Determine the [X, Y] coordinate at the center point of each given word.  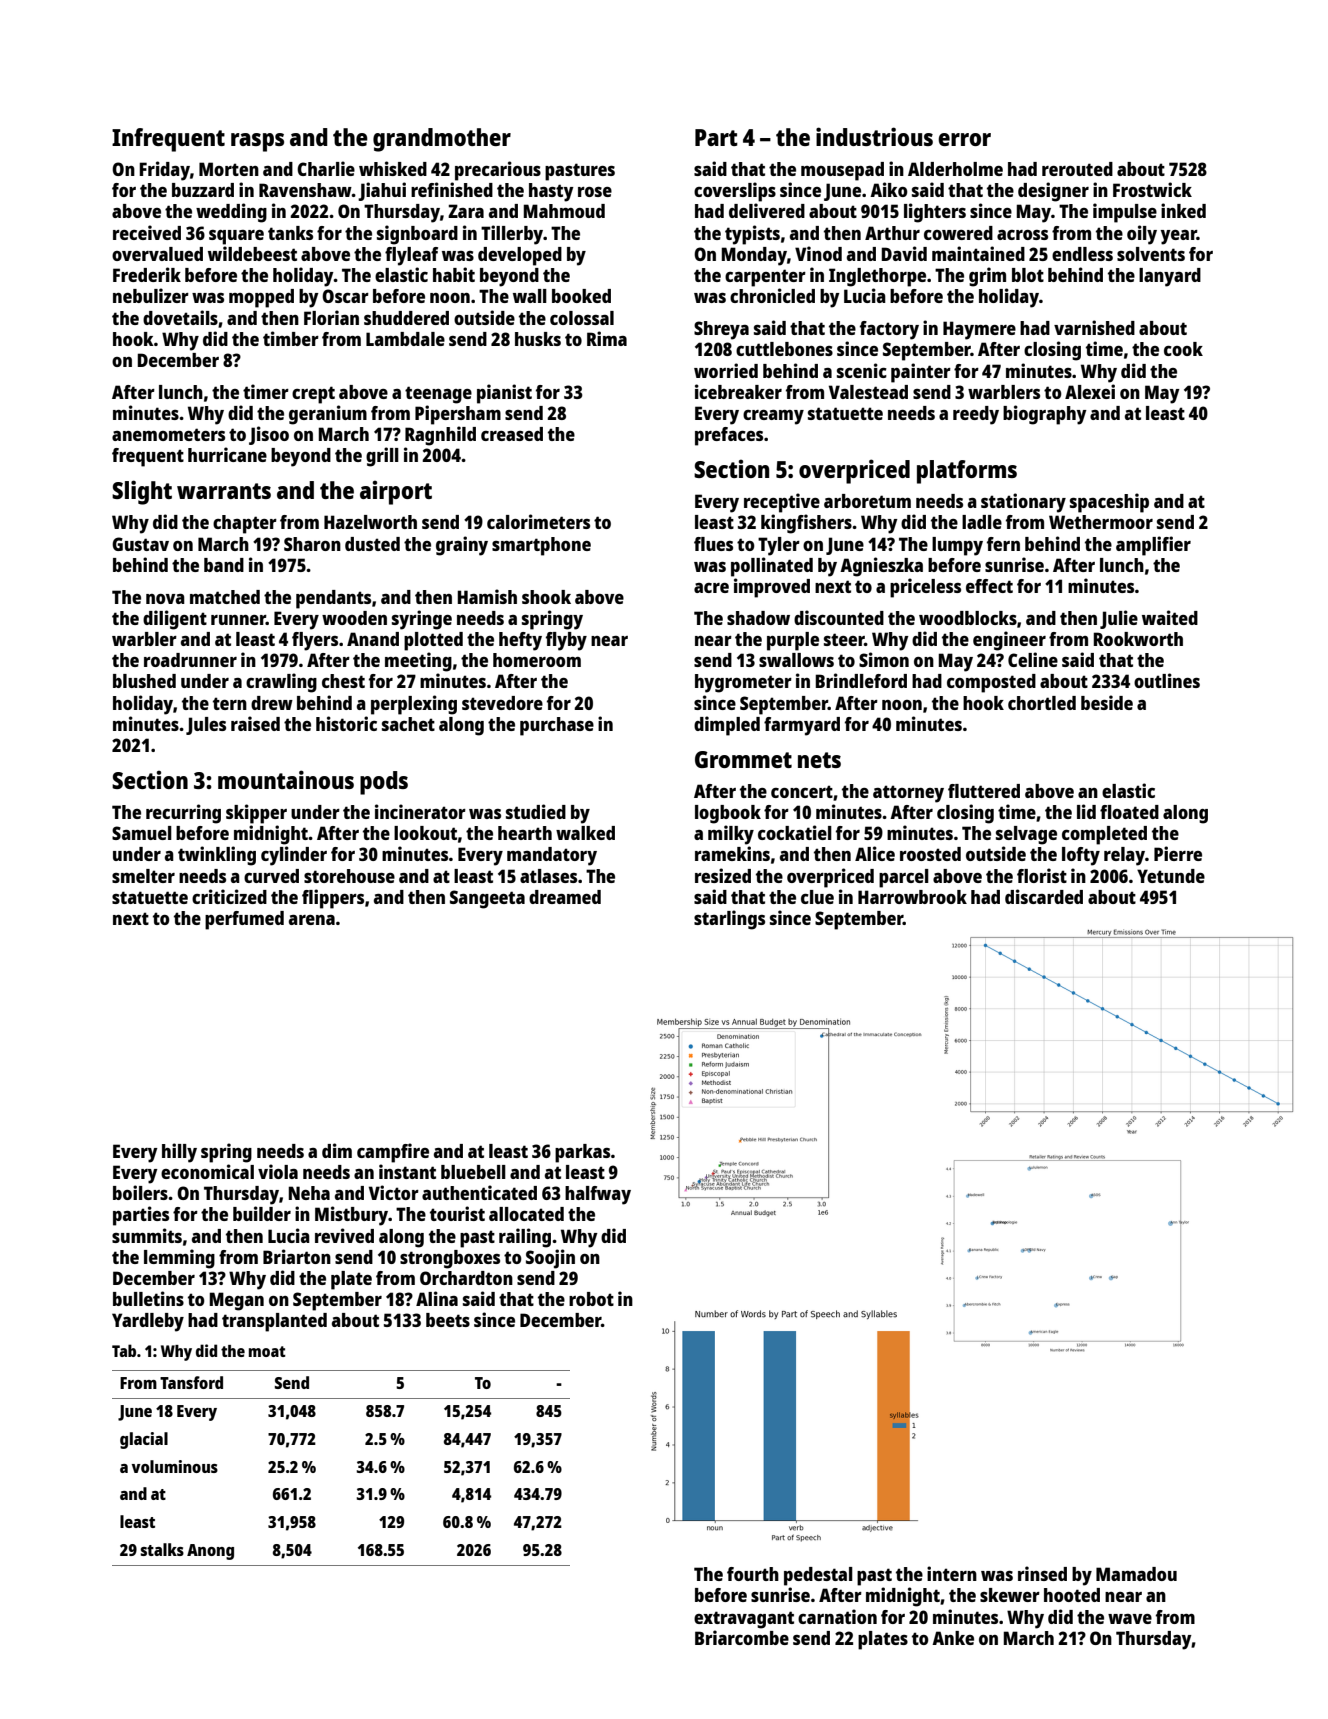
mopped [261, 298]
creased [512, 434]
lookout [425, 833]
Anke [953, 1638]
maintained [978, 253]
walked [585, 833]
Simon [884, 659]
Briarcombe [742, 1637]
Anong [210, 1552]
